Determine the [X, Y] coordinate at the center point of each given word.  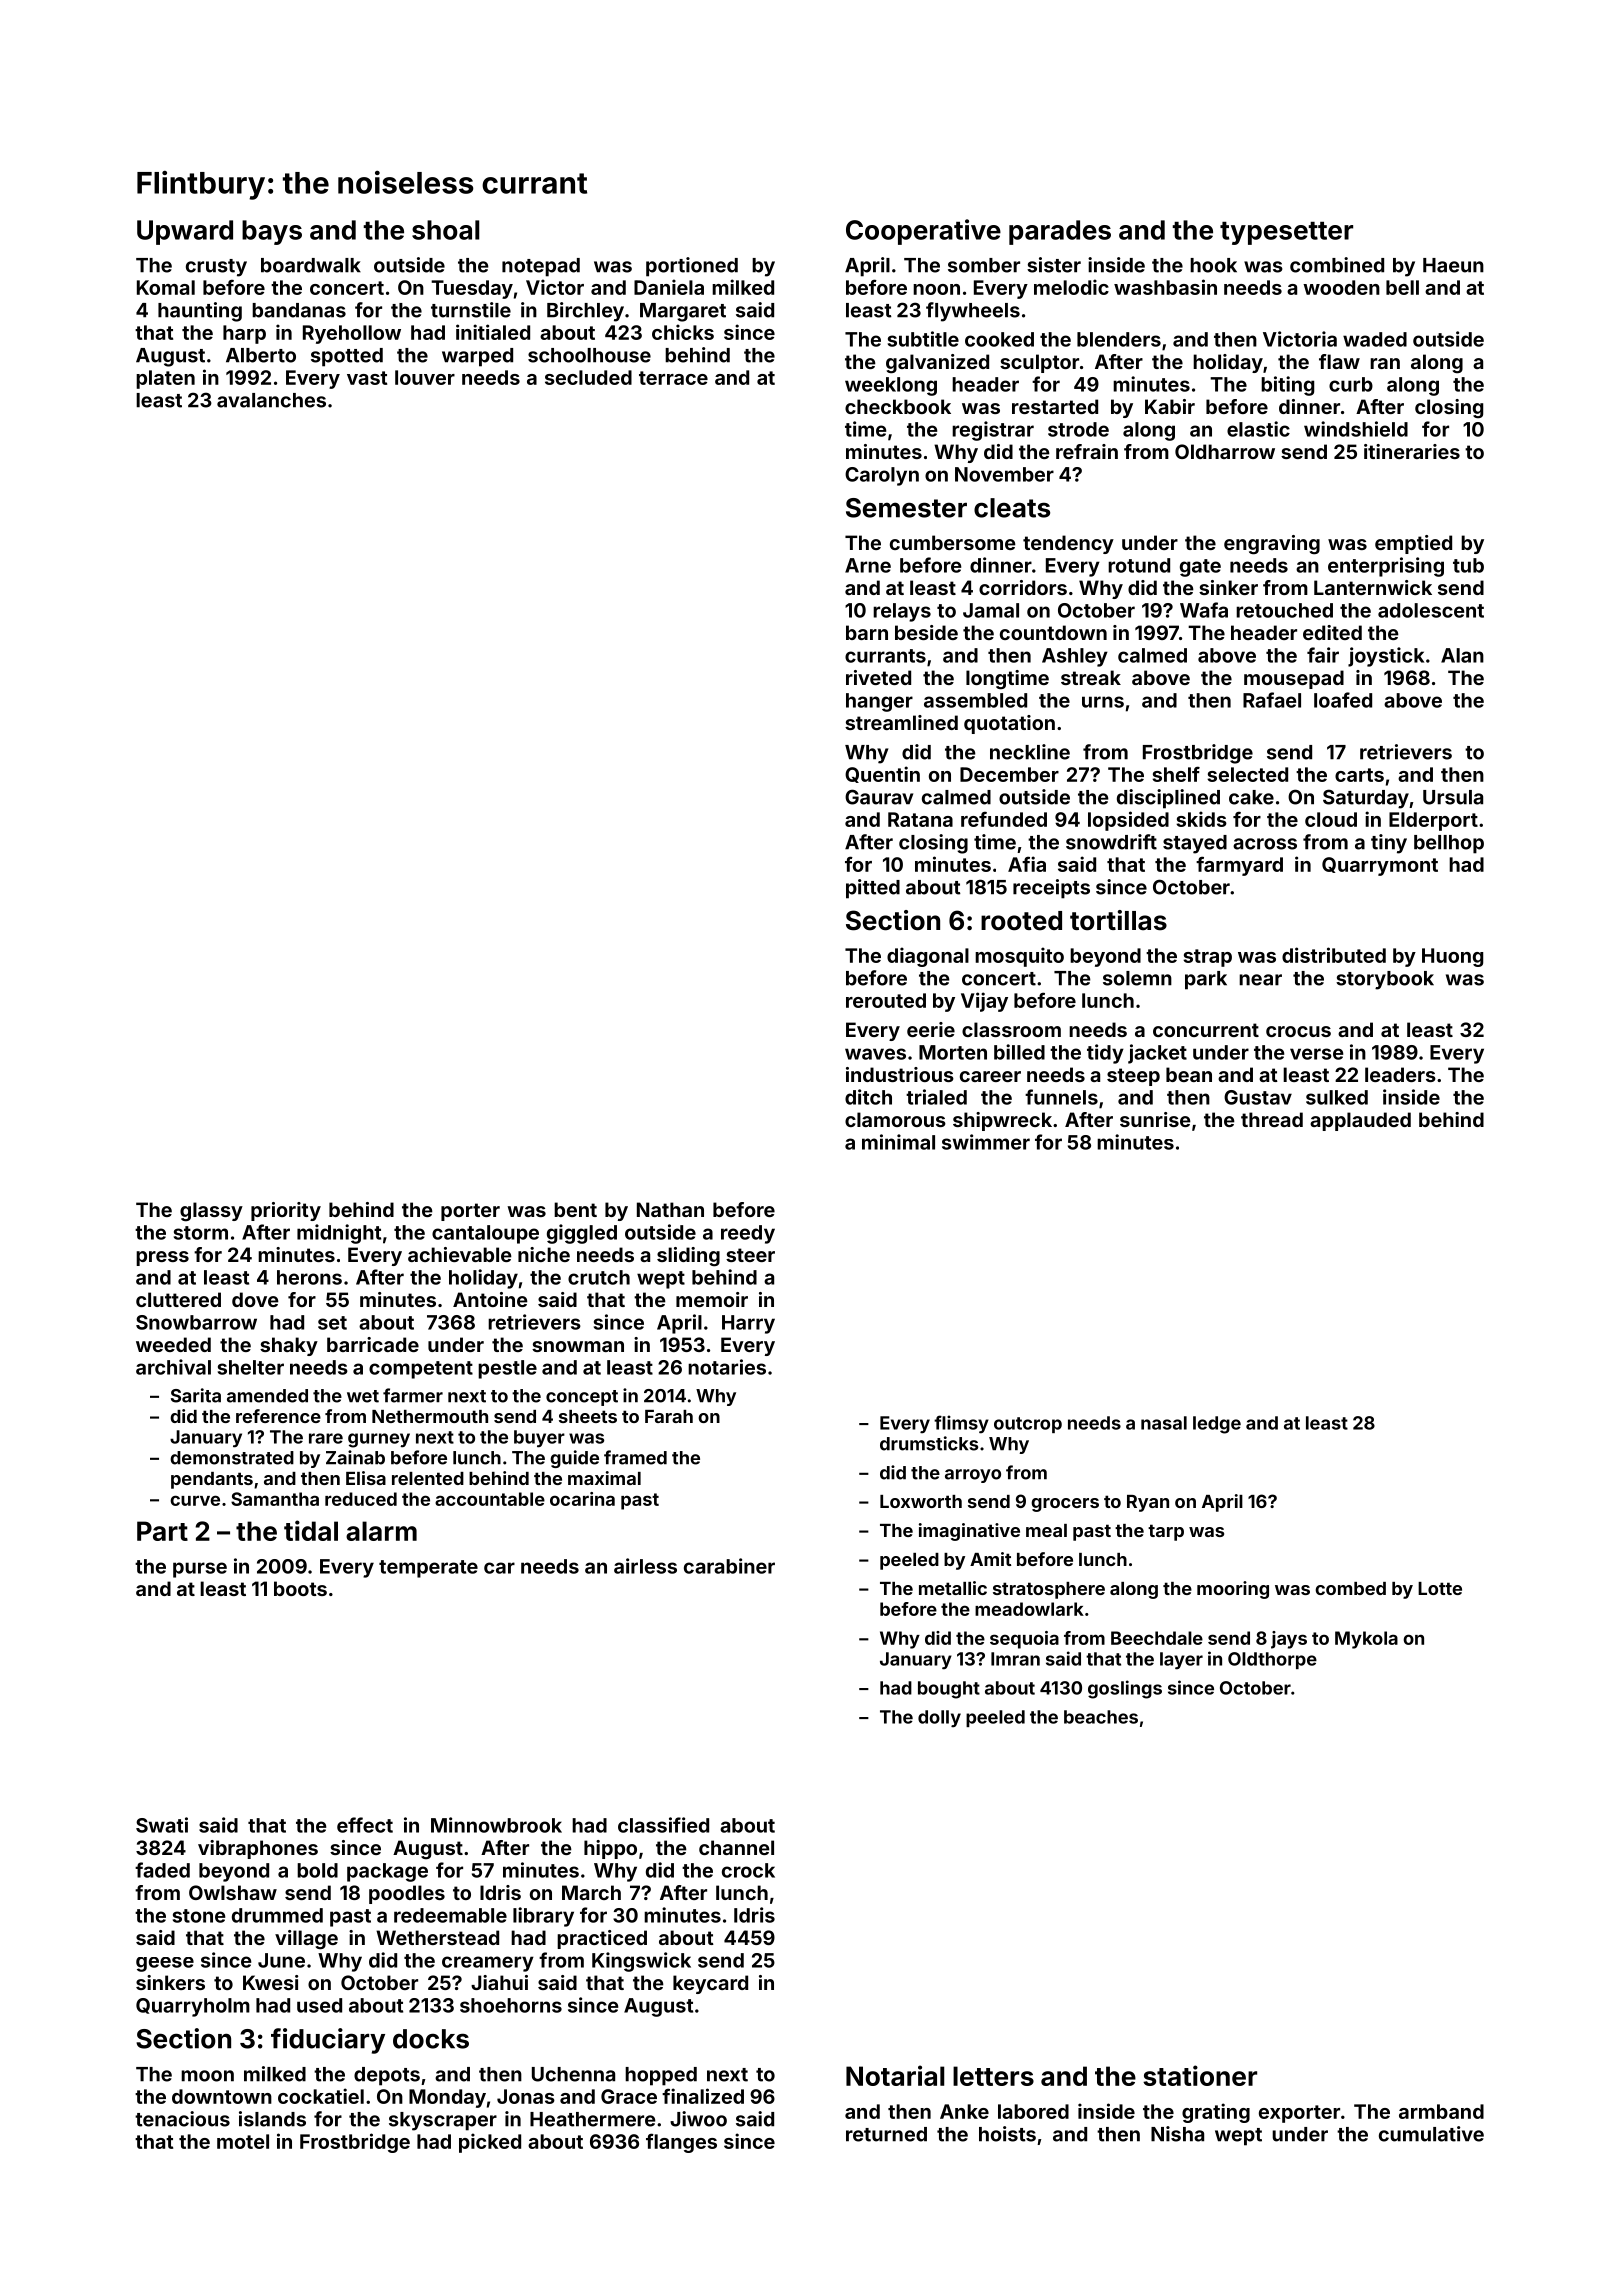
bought [949, 1690]
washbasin [1165, 287]
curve [195, 1500]
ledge [1217, 1425]
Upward [185, 232]
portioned [692, 267]
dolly [939, 1719]
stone [199, 1916]
